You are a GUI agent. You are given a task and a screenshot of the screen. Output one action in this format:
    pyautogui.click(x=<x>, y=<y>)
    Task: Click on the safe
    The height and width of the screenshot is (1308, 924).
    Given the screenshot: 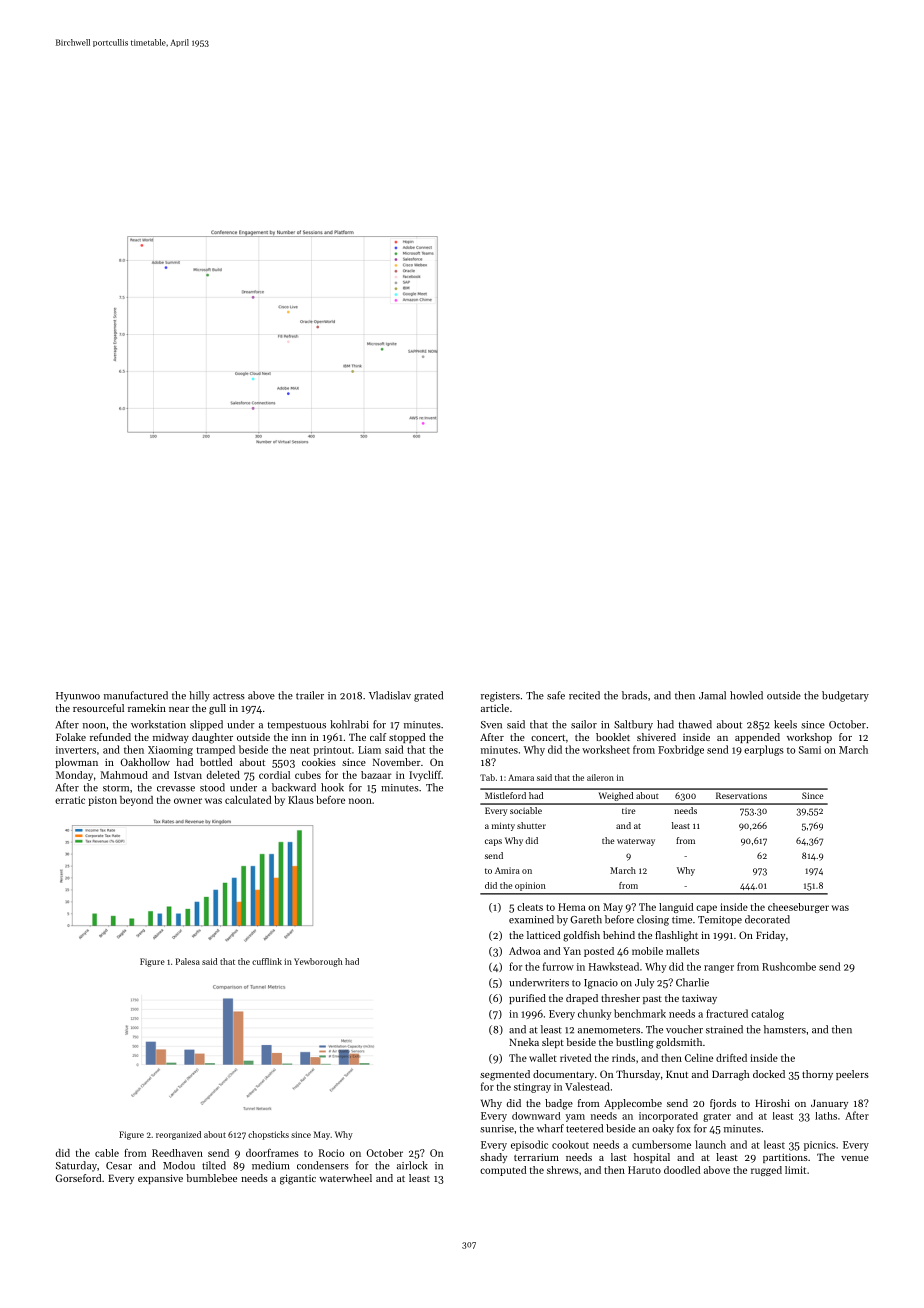 What is the action you would take?
    pyautogui.click(x=556, y=695)
